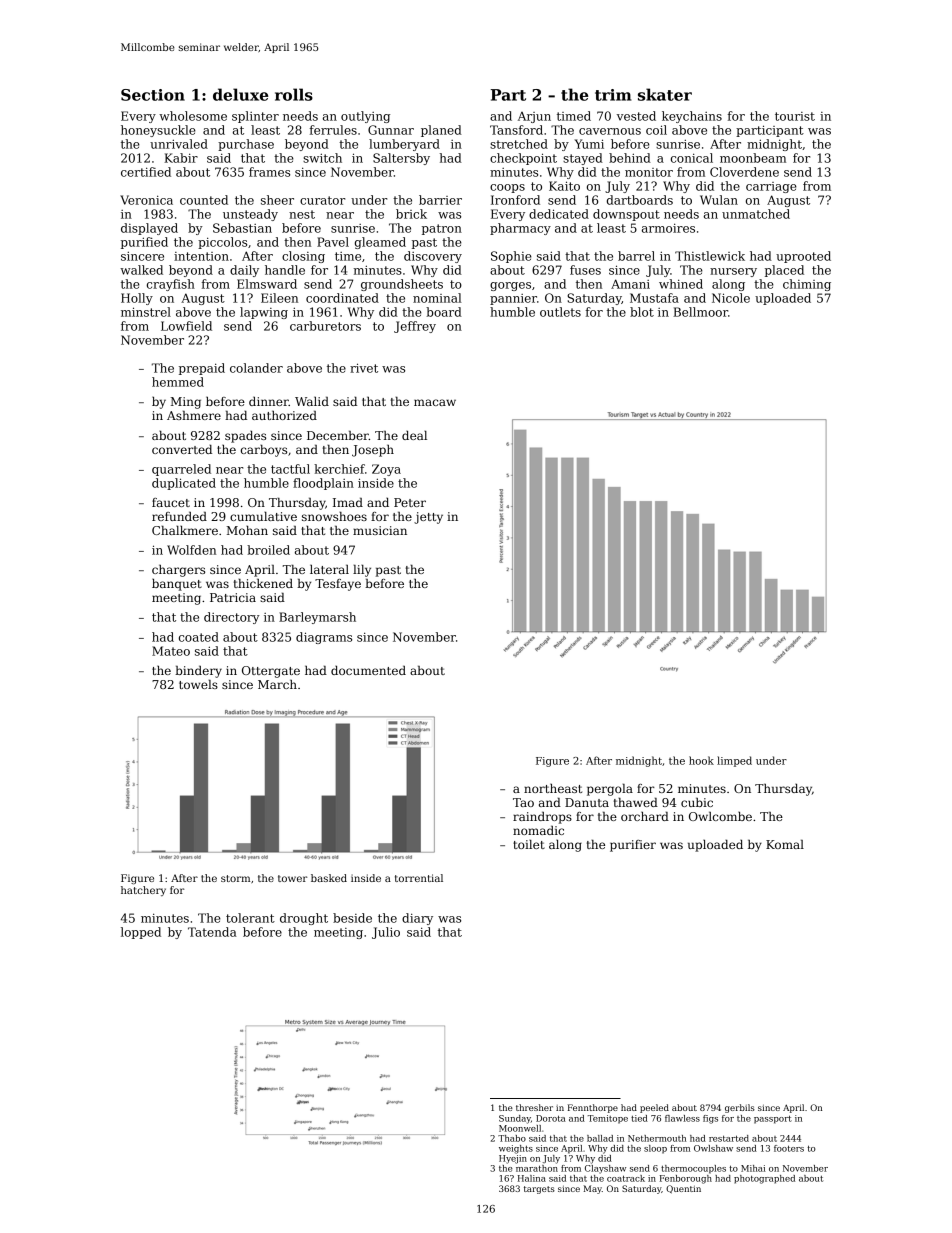 This document has height=1233, width=952. Describe the element at coordinates (428, 518) in the document. I see `jetty` at that location.
